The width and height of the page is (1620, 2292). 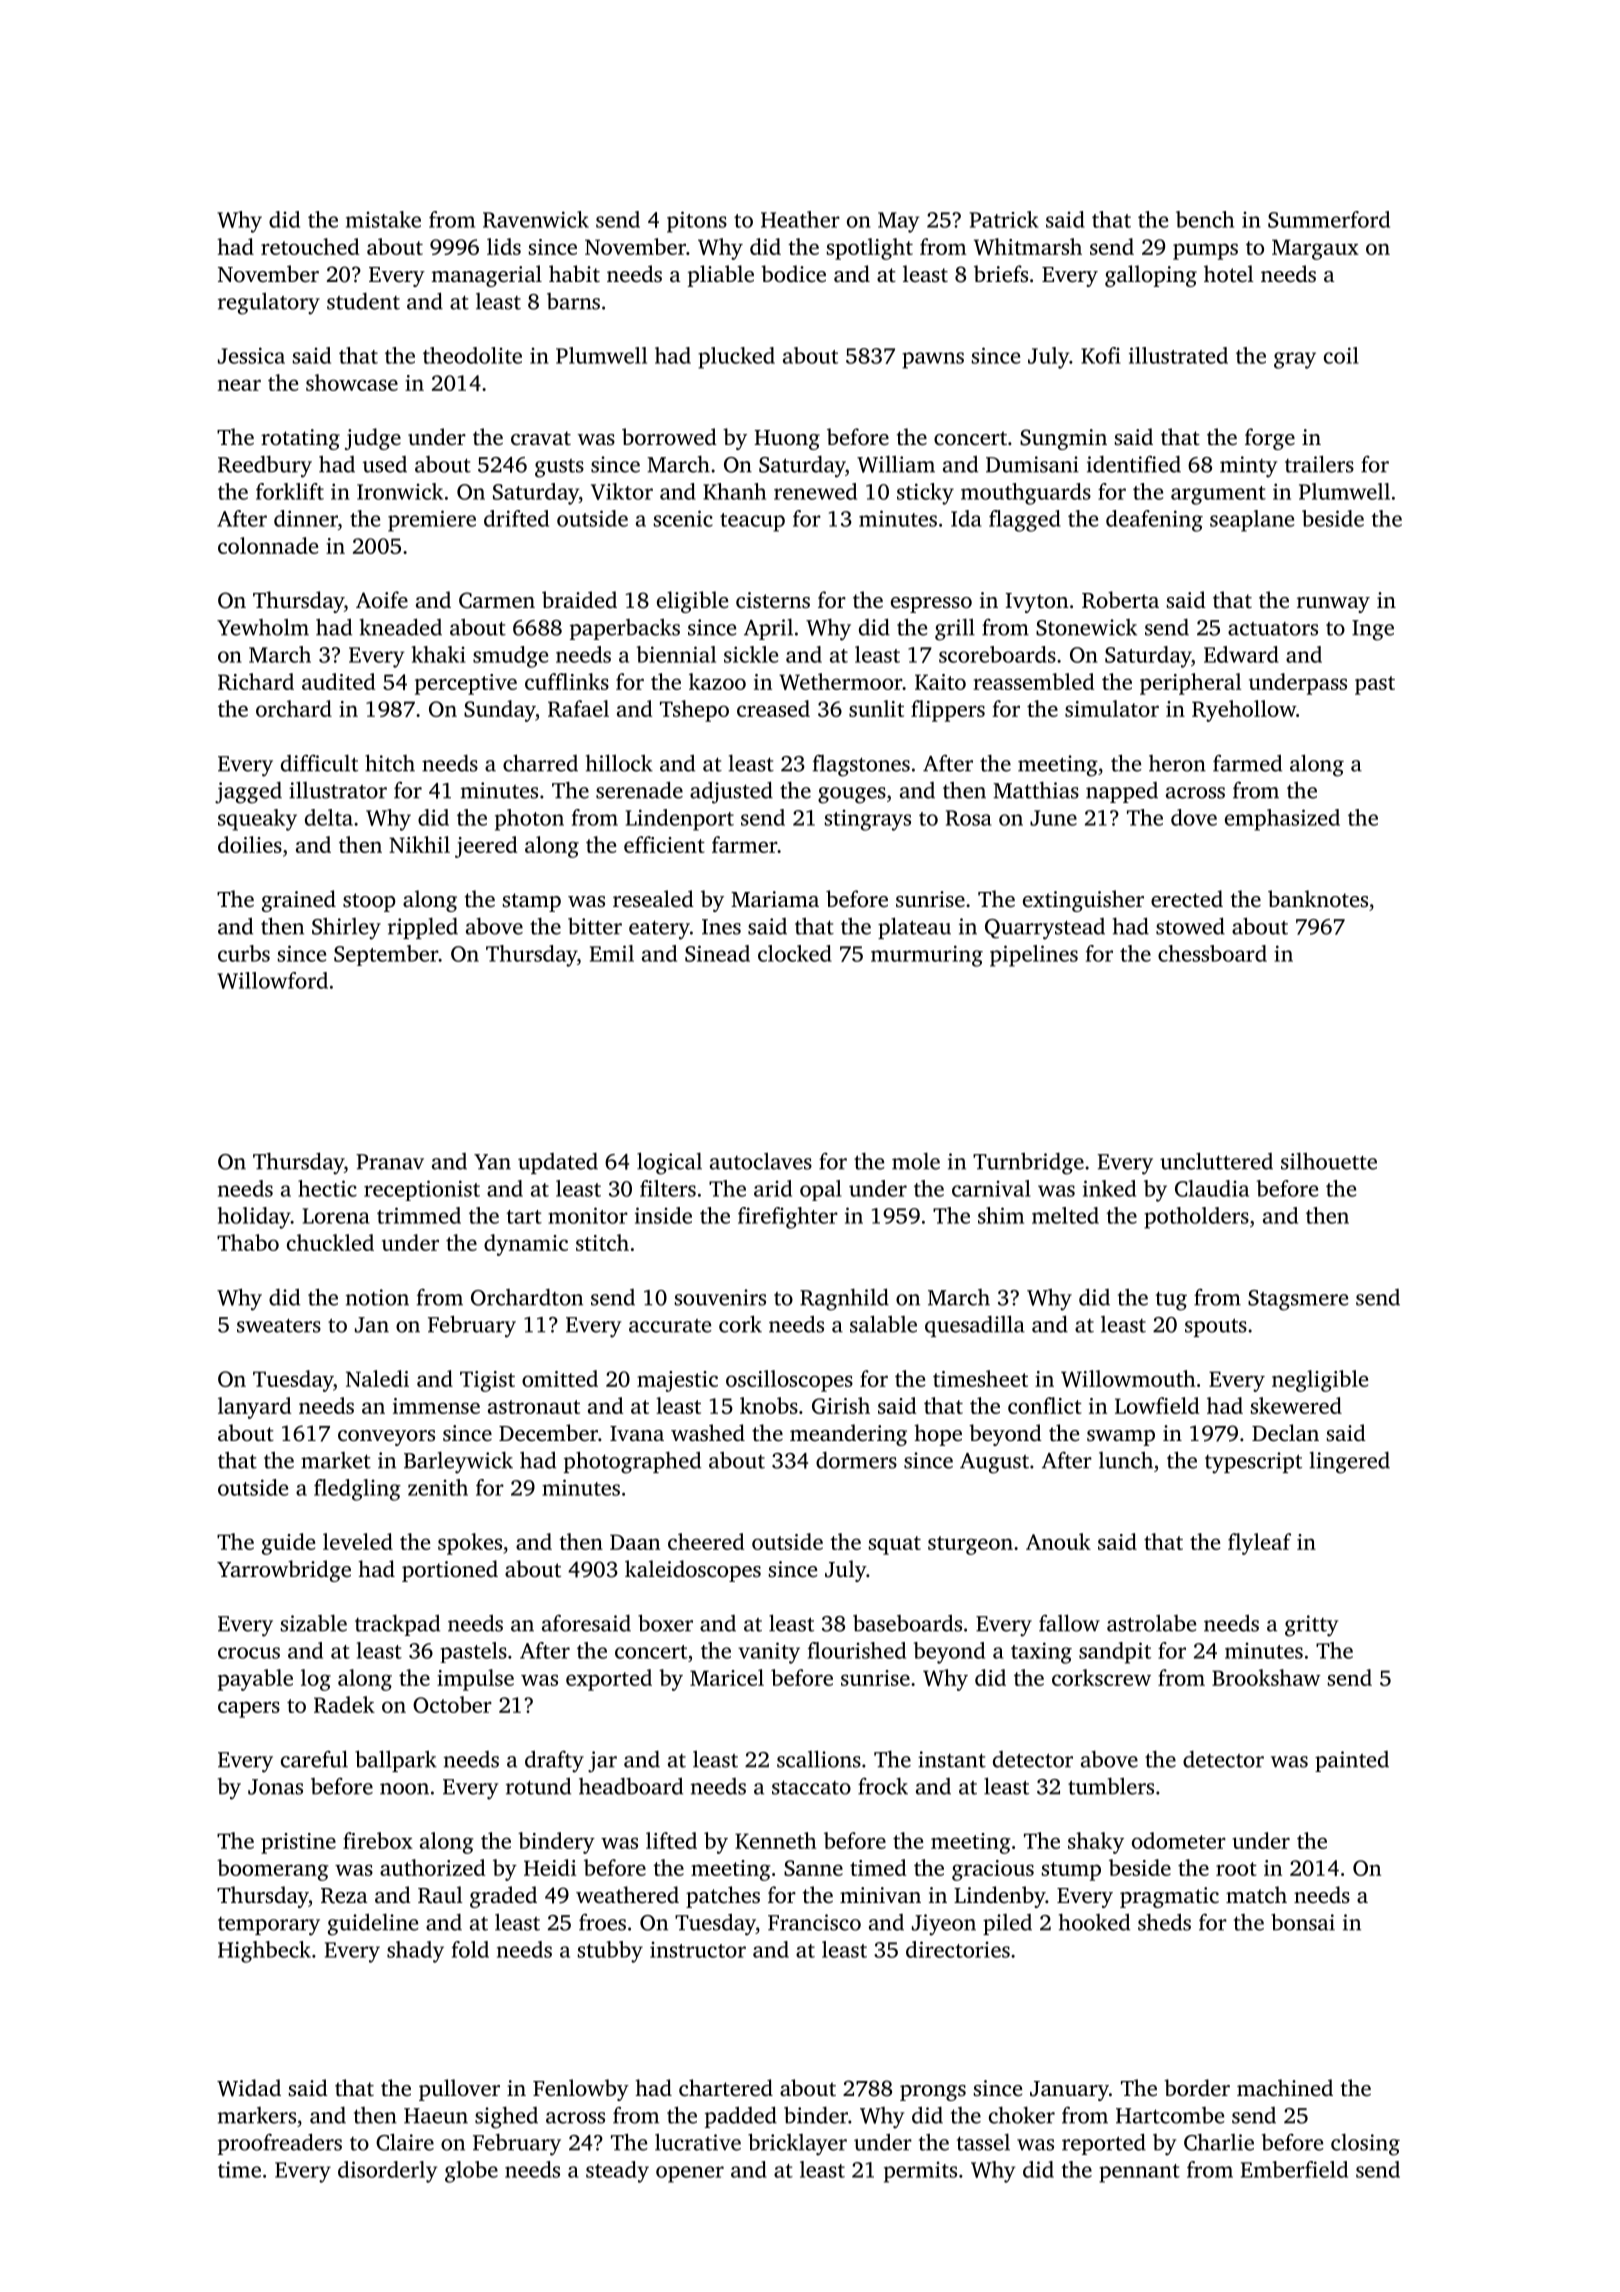 I want to click on Ryehollow, so click(x=1244, y=711).
